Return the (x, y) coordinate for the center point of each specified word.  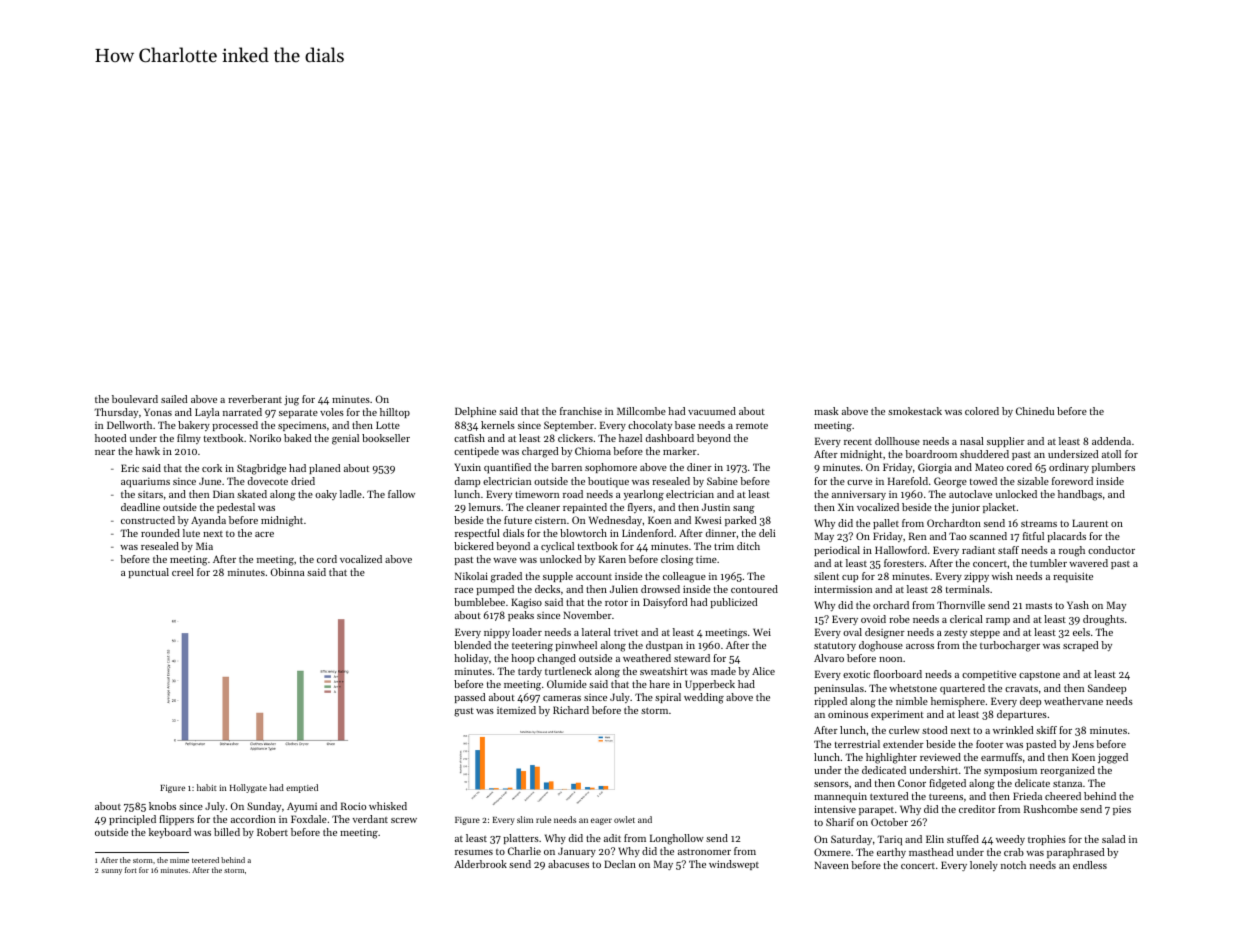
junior (965, 508)
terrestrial (857, 744)
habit (207, 787)
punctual (148, 573)
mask (826, 411)
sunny (112, 872)
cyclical (557, 547)
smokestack (915, 411)
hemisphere (958, 702)
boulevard (135, 399)
